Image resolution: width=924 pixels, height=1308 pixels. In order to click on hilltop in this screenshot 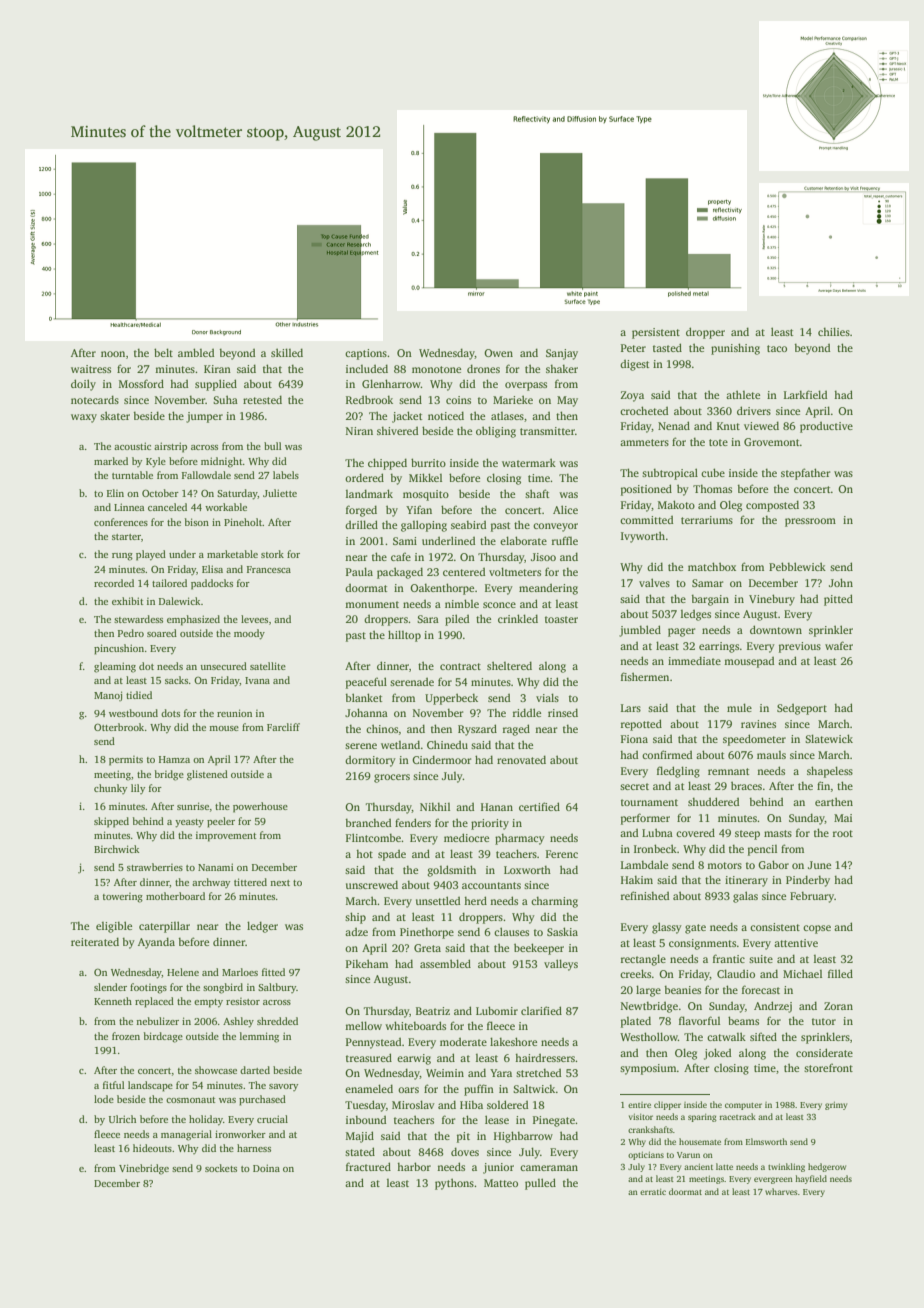, I will do `click(404, 636)`.
